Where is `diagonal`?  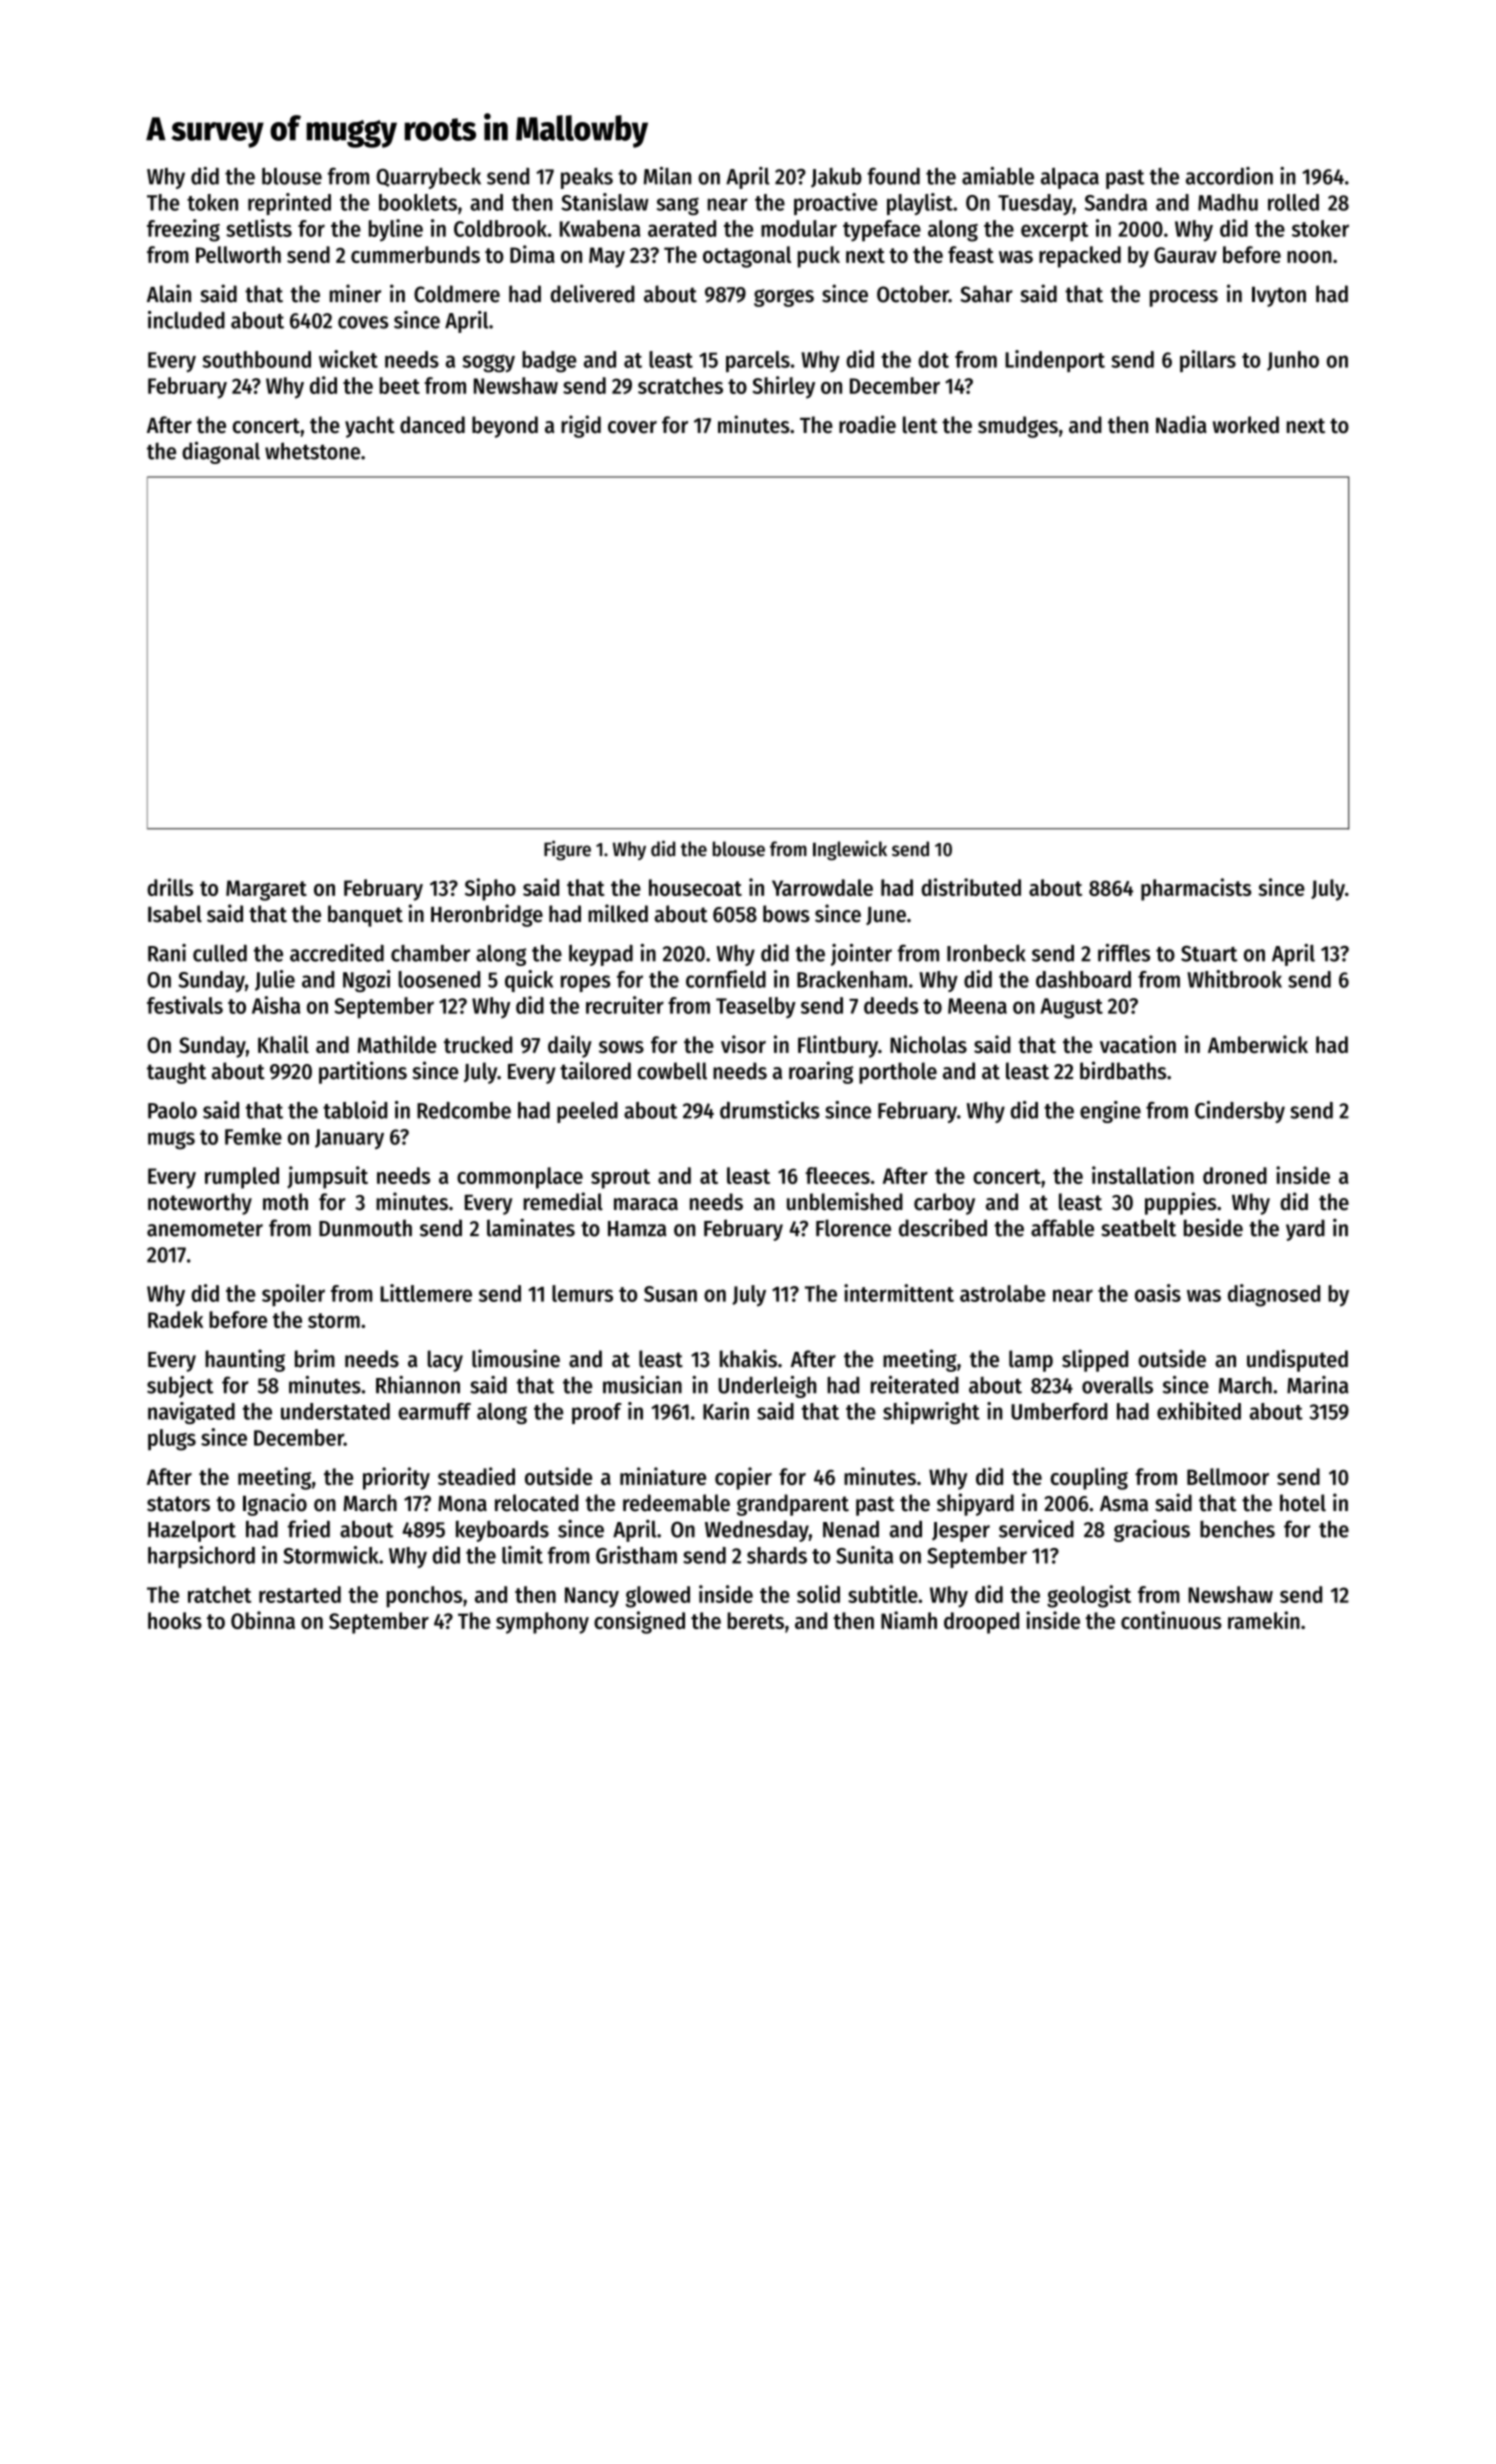
diagonal is located at coordinates (221, 452).
